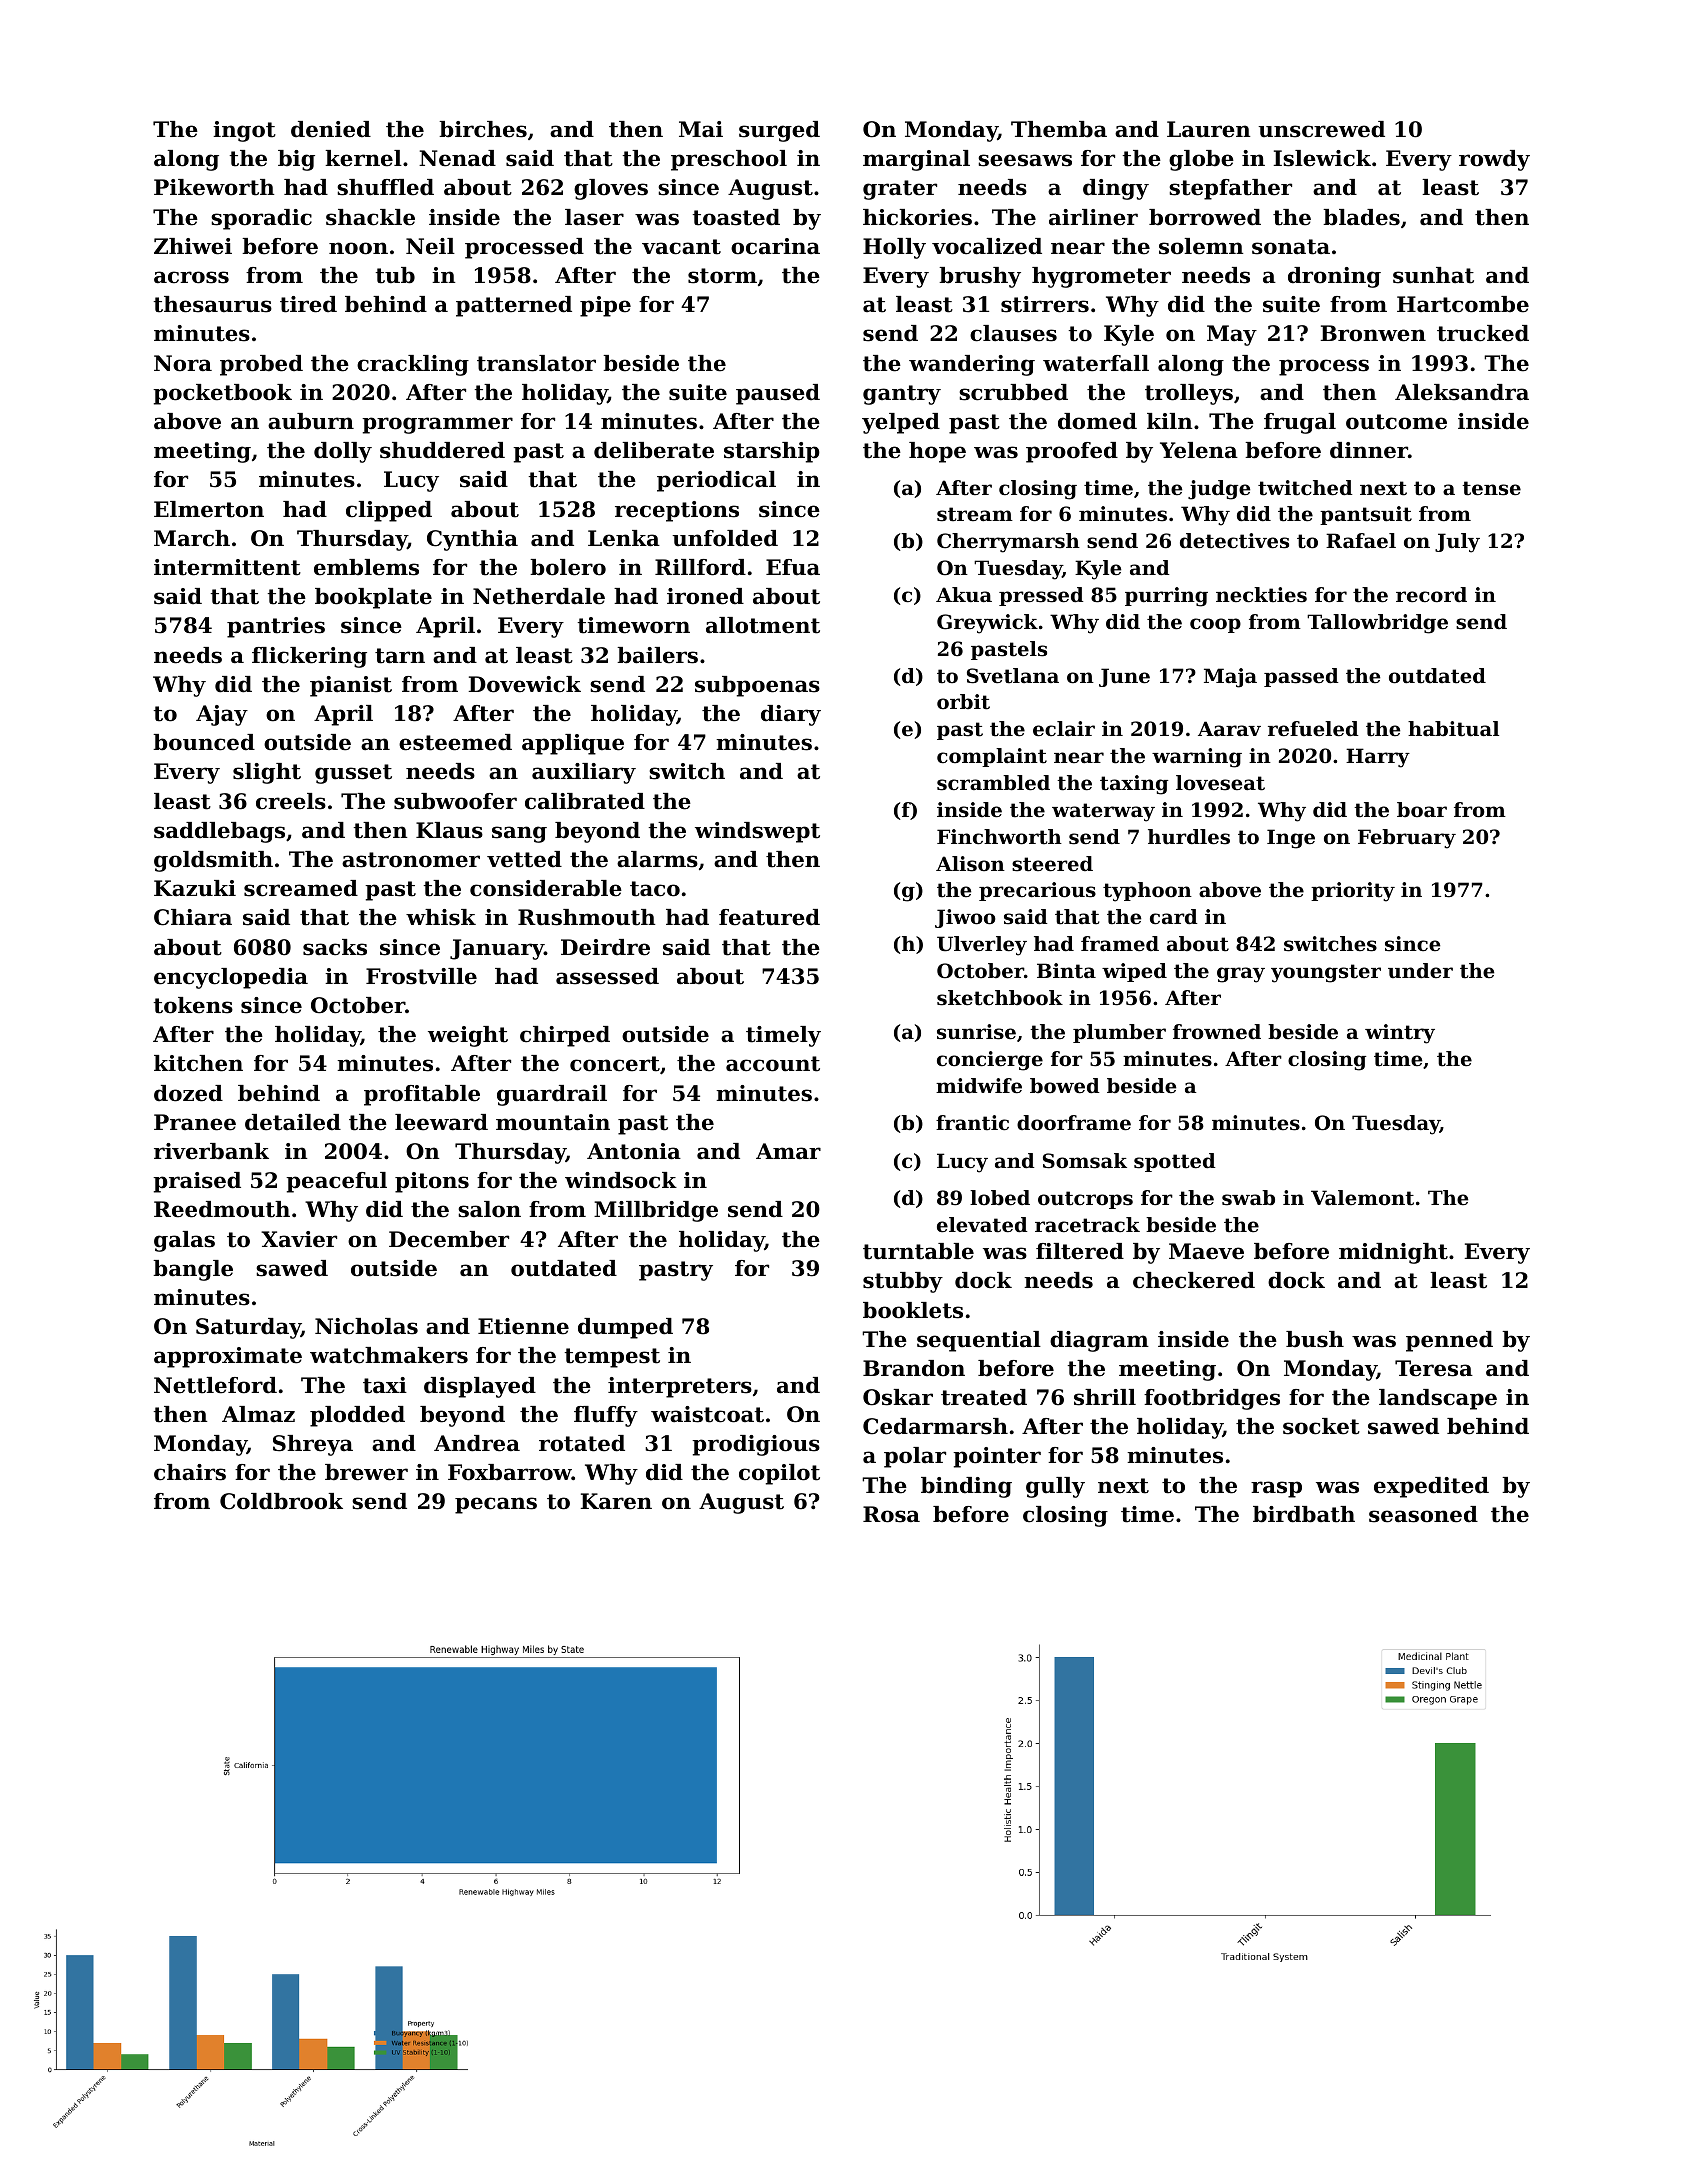  I want to click on gantry, so click(902, 395).
